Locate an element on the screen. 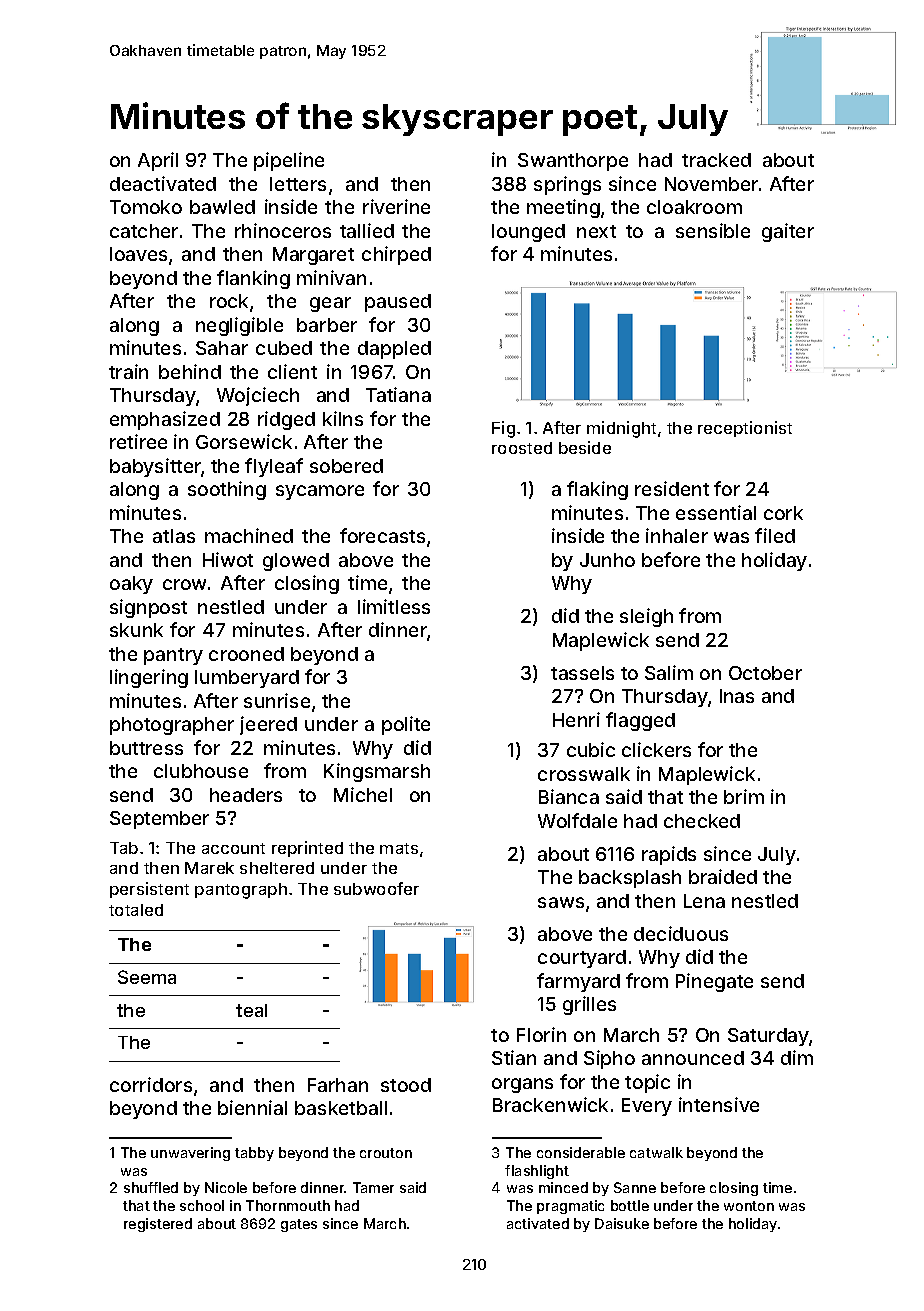  beside is located at coordinates (585, 447).
